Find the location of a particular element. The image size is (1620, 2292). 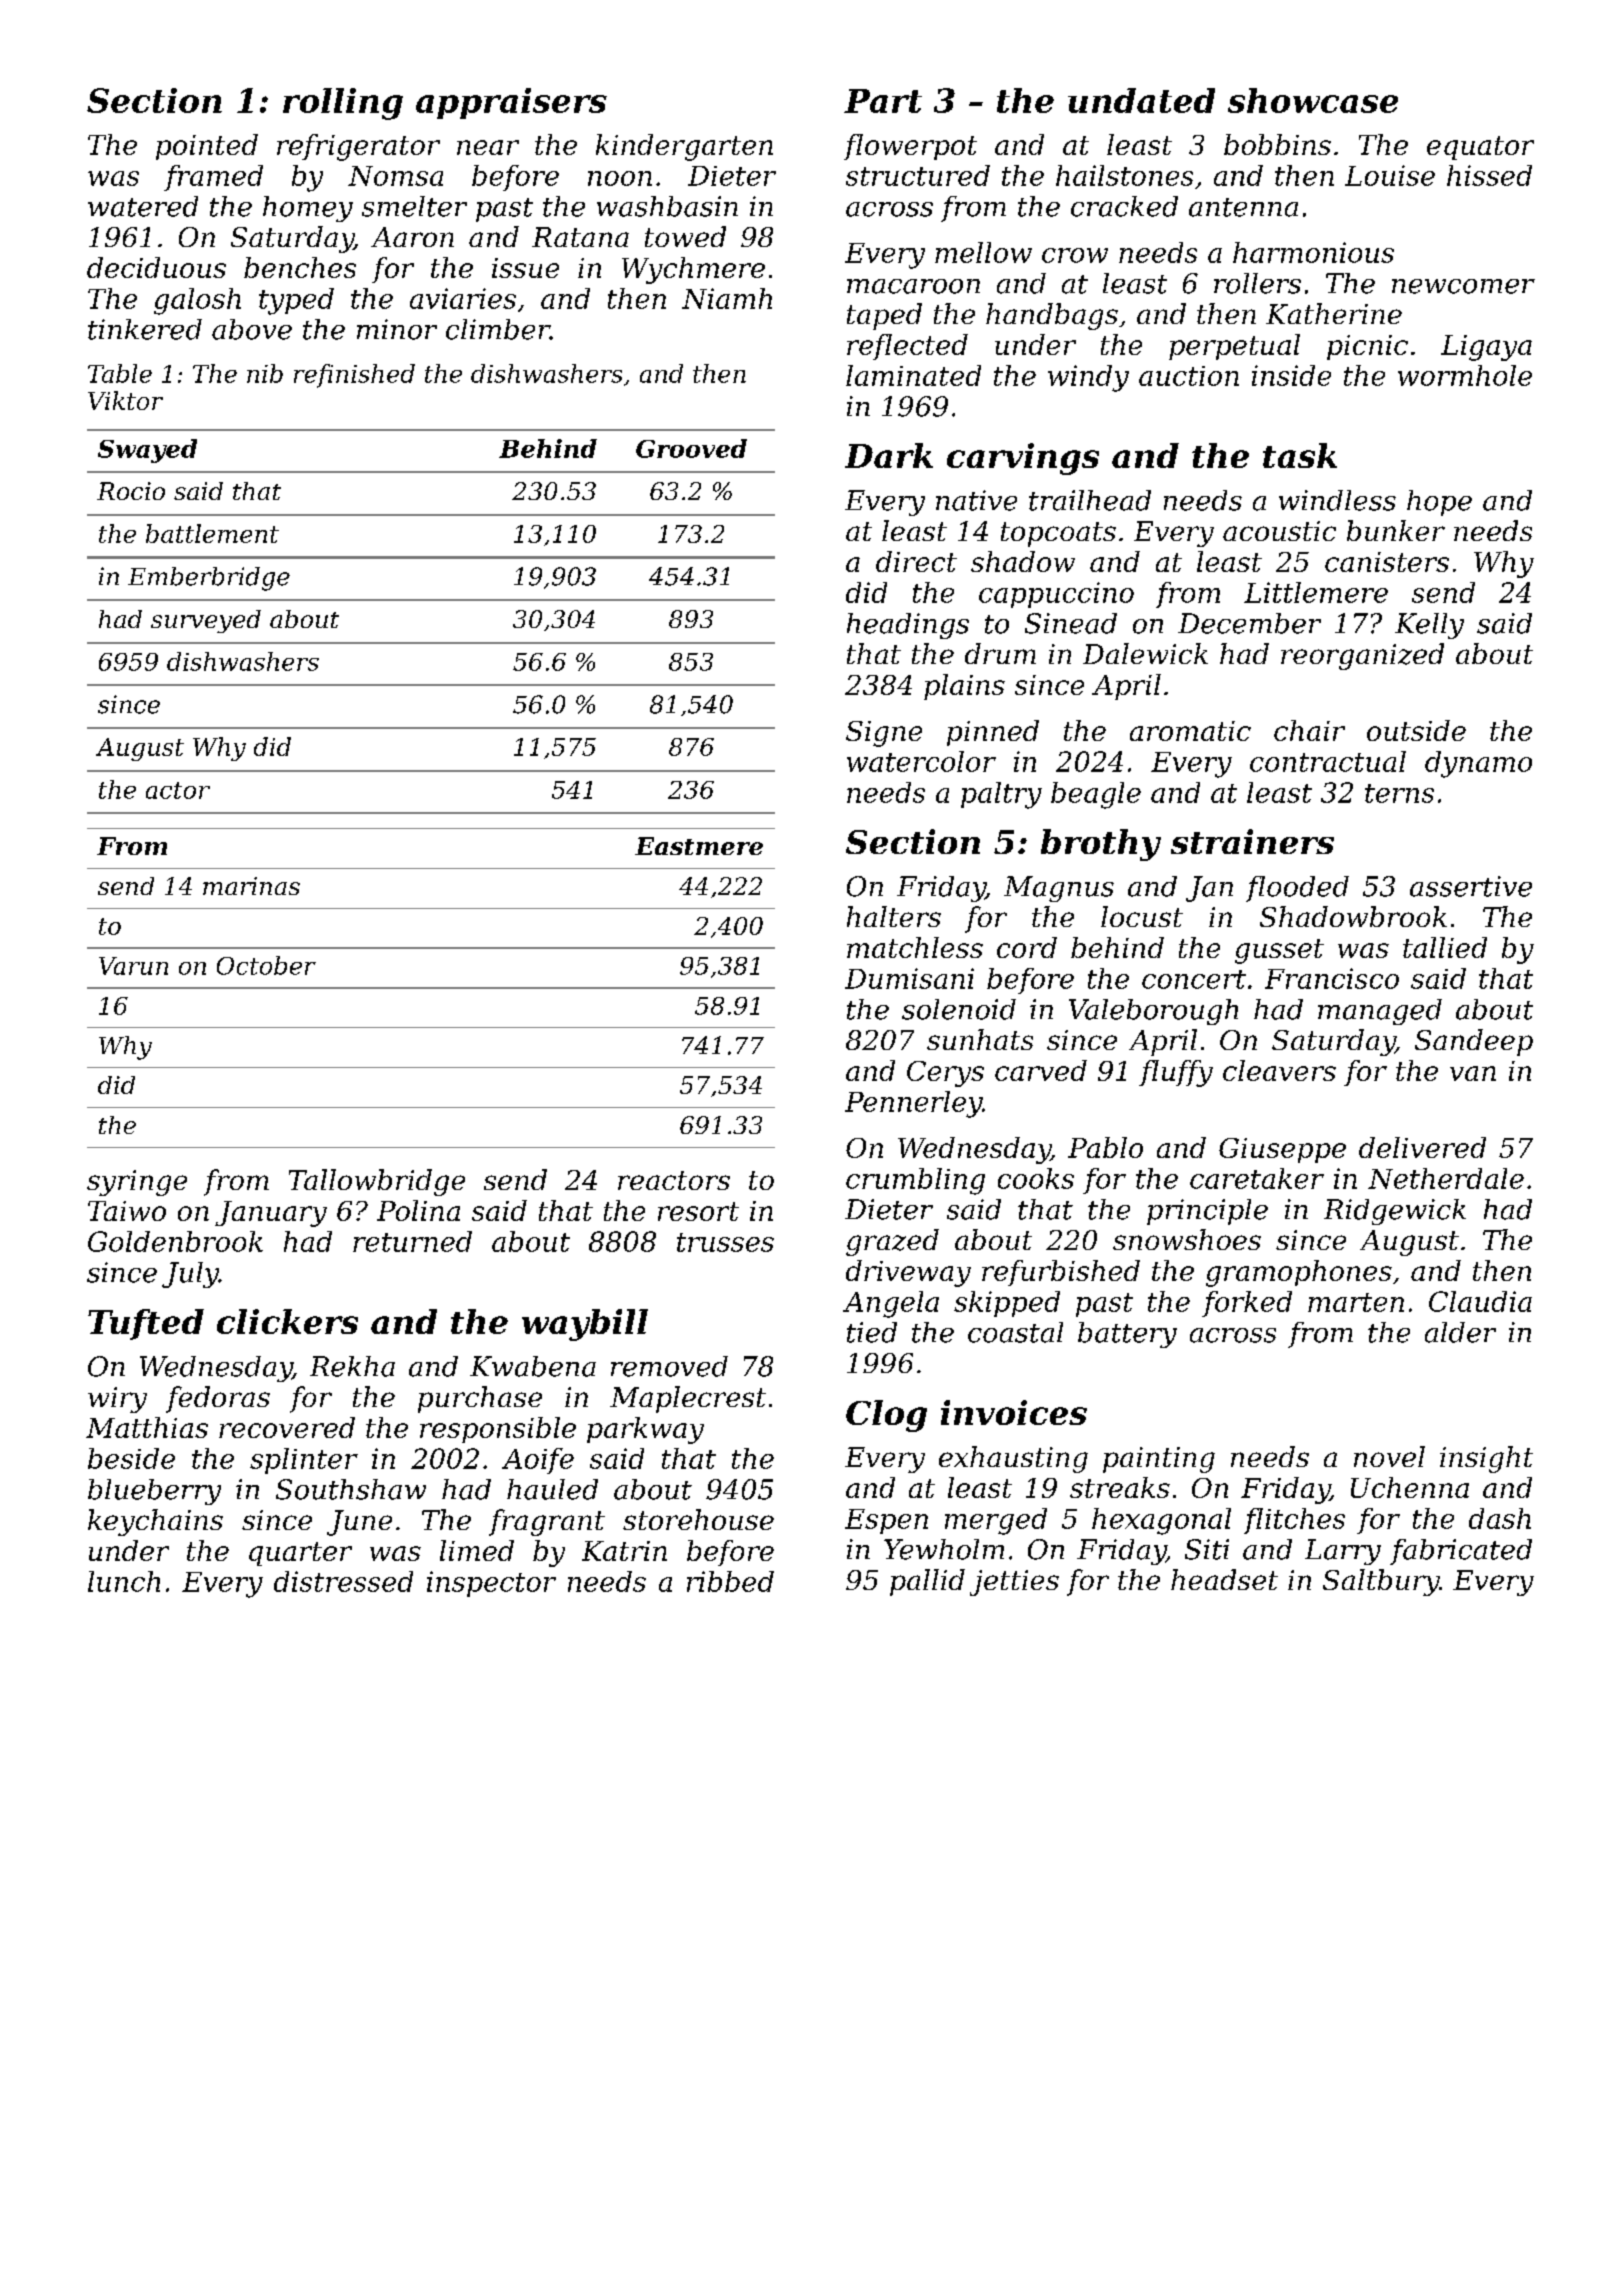

bobbins is located at coordinates (1277, 144).
